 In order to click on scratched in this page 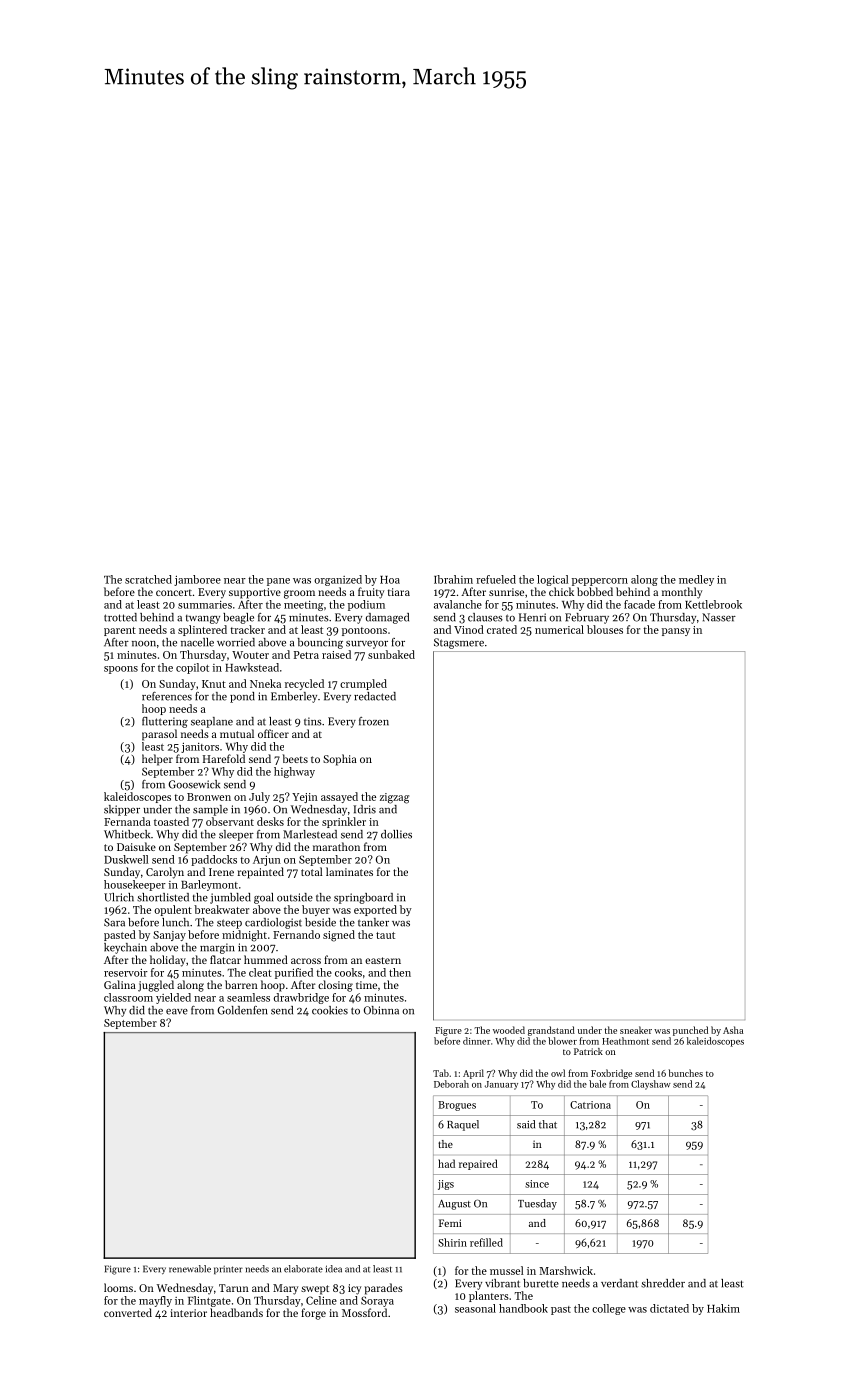, I will do `click(148, 579)`.
